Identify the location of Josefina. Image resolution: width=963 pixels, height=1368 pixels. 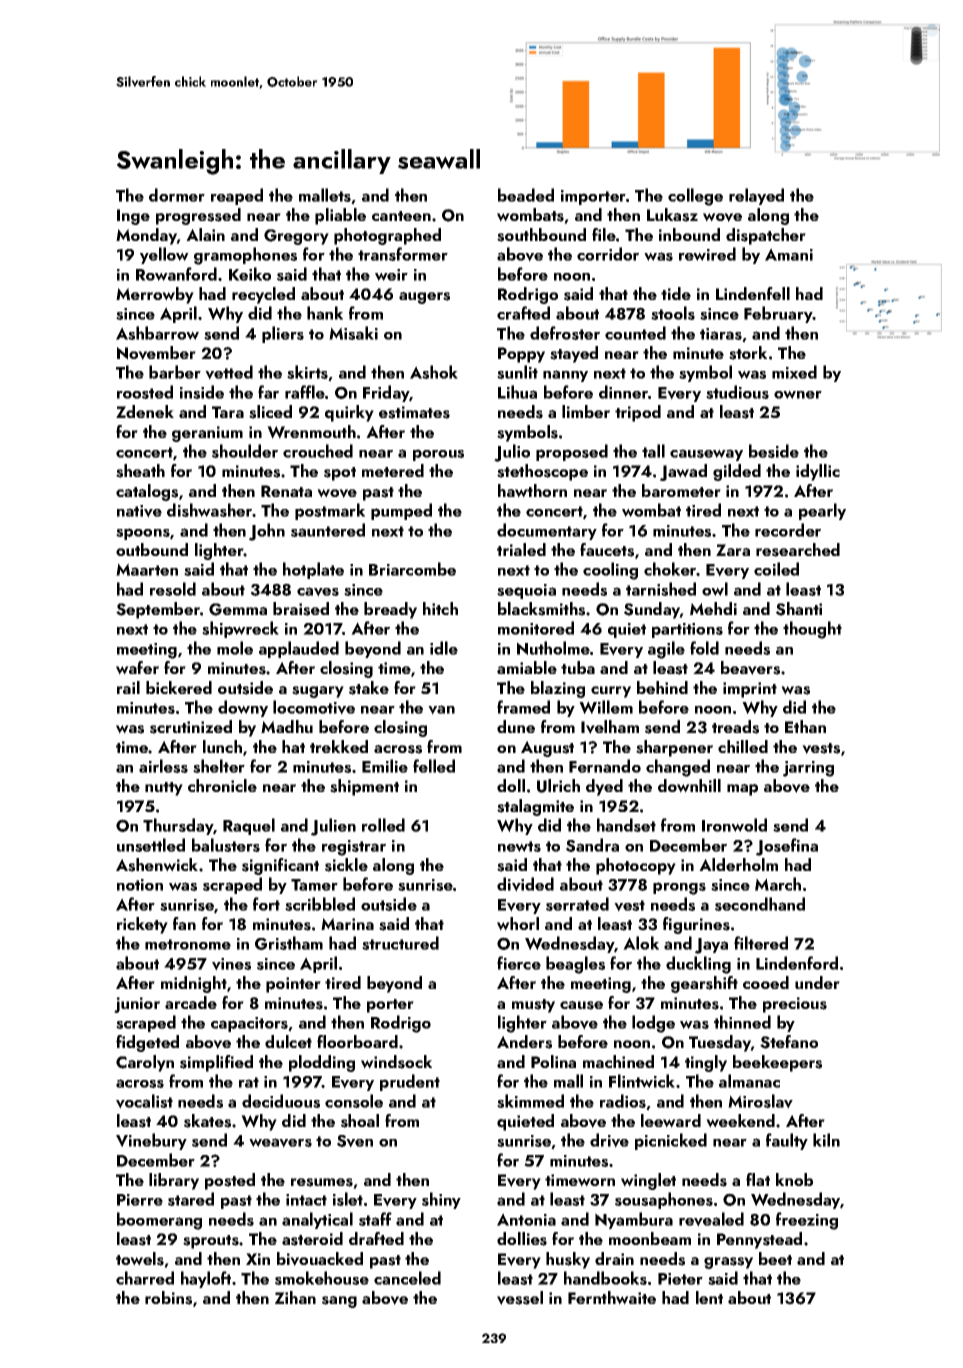
(787, 847).
